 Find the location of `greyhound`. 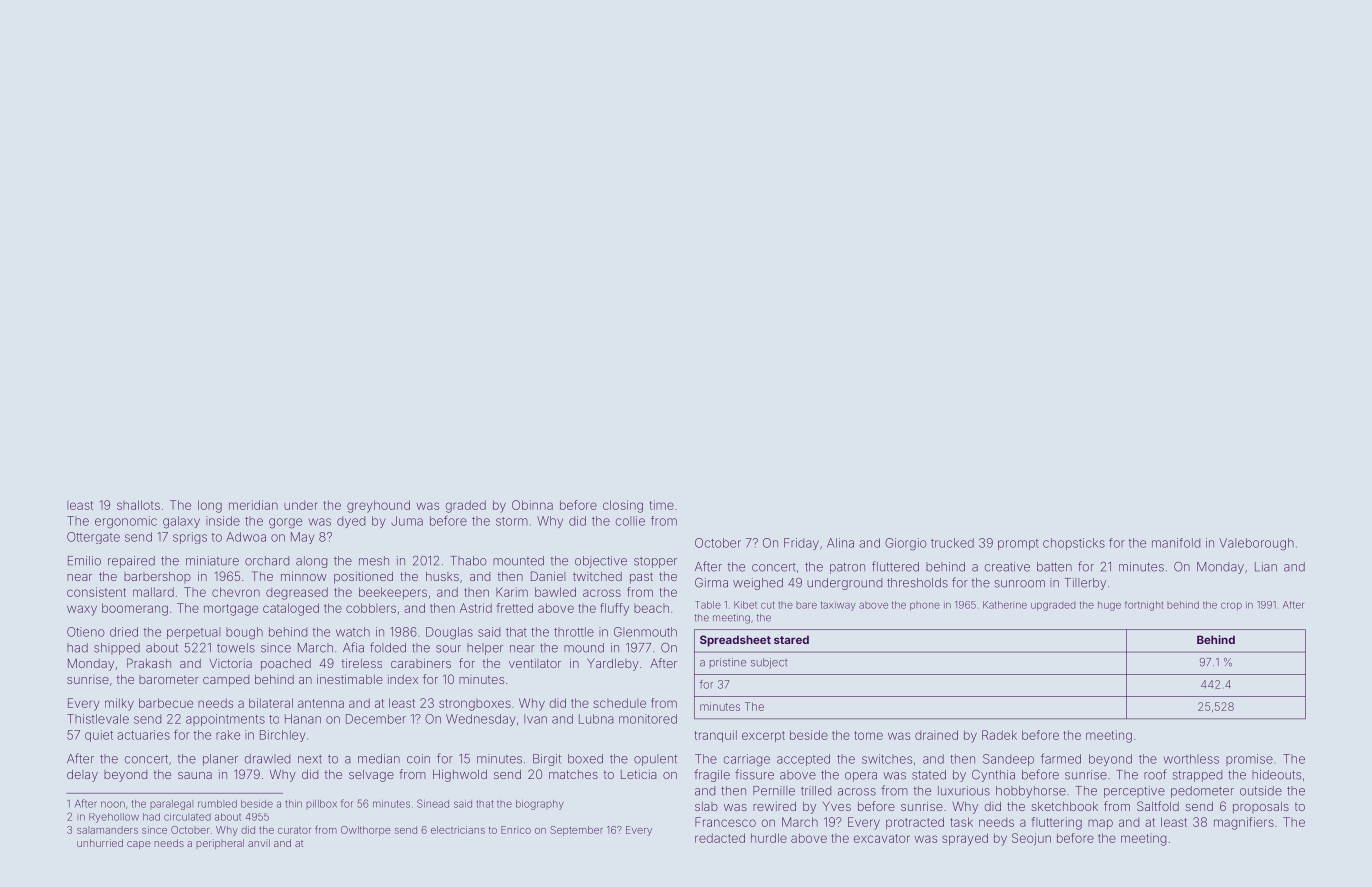

greyhound is located at coordinates (378, 506).
